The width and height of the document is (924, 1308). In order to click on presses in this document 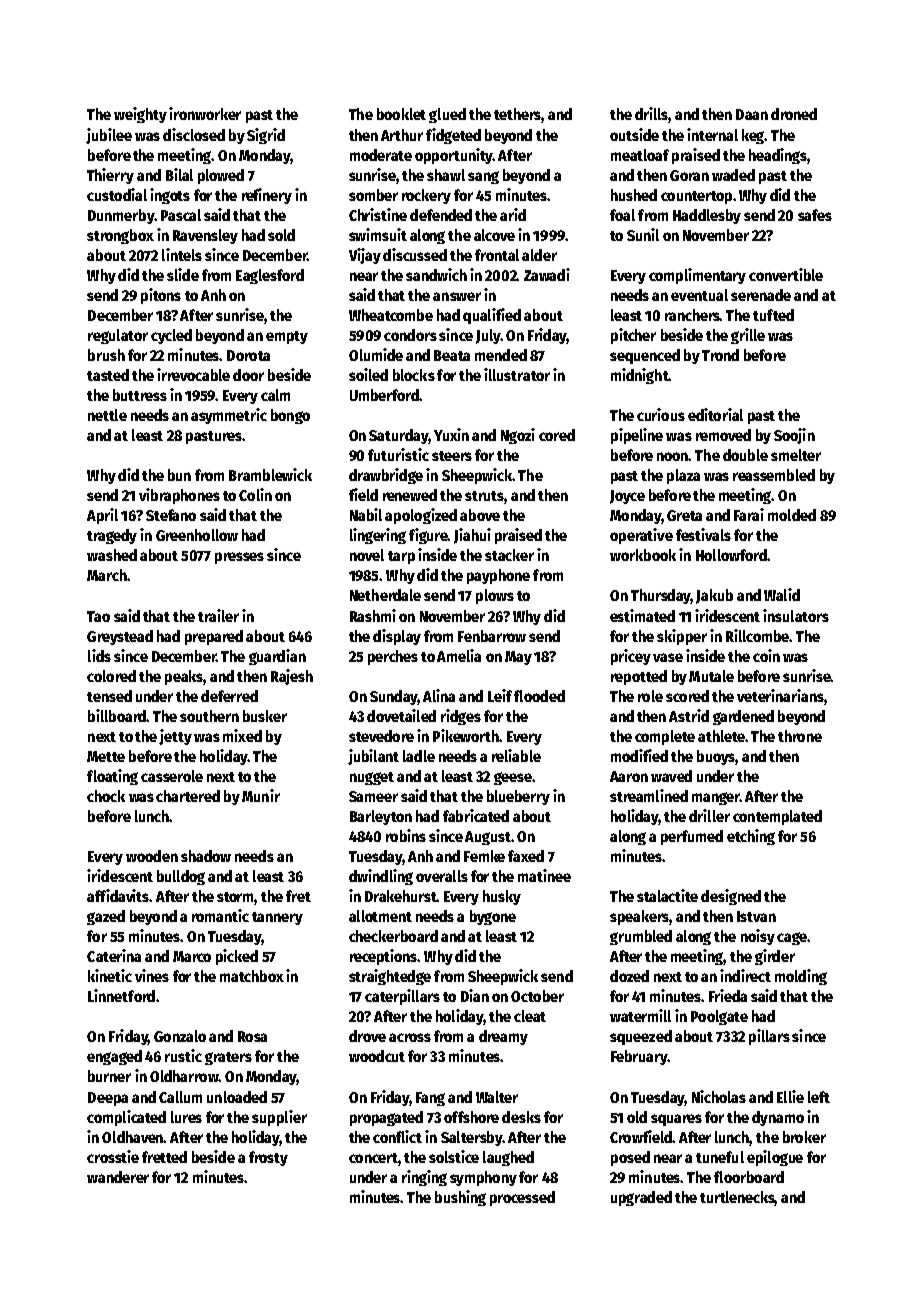, I will do `click(239, 558)`.
